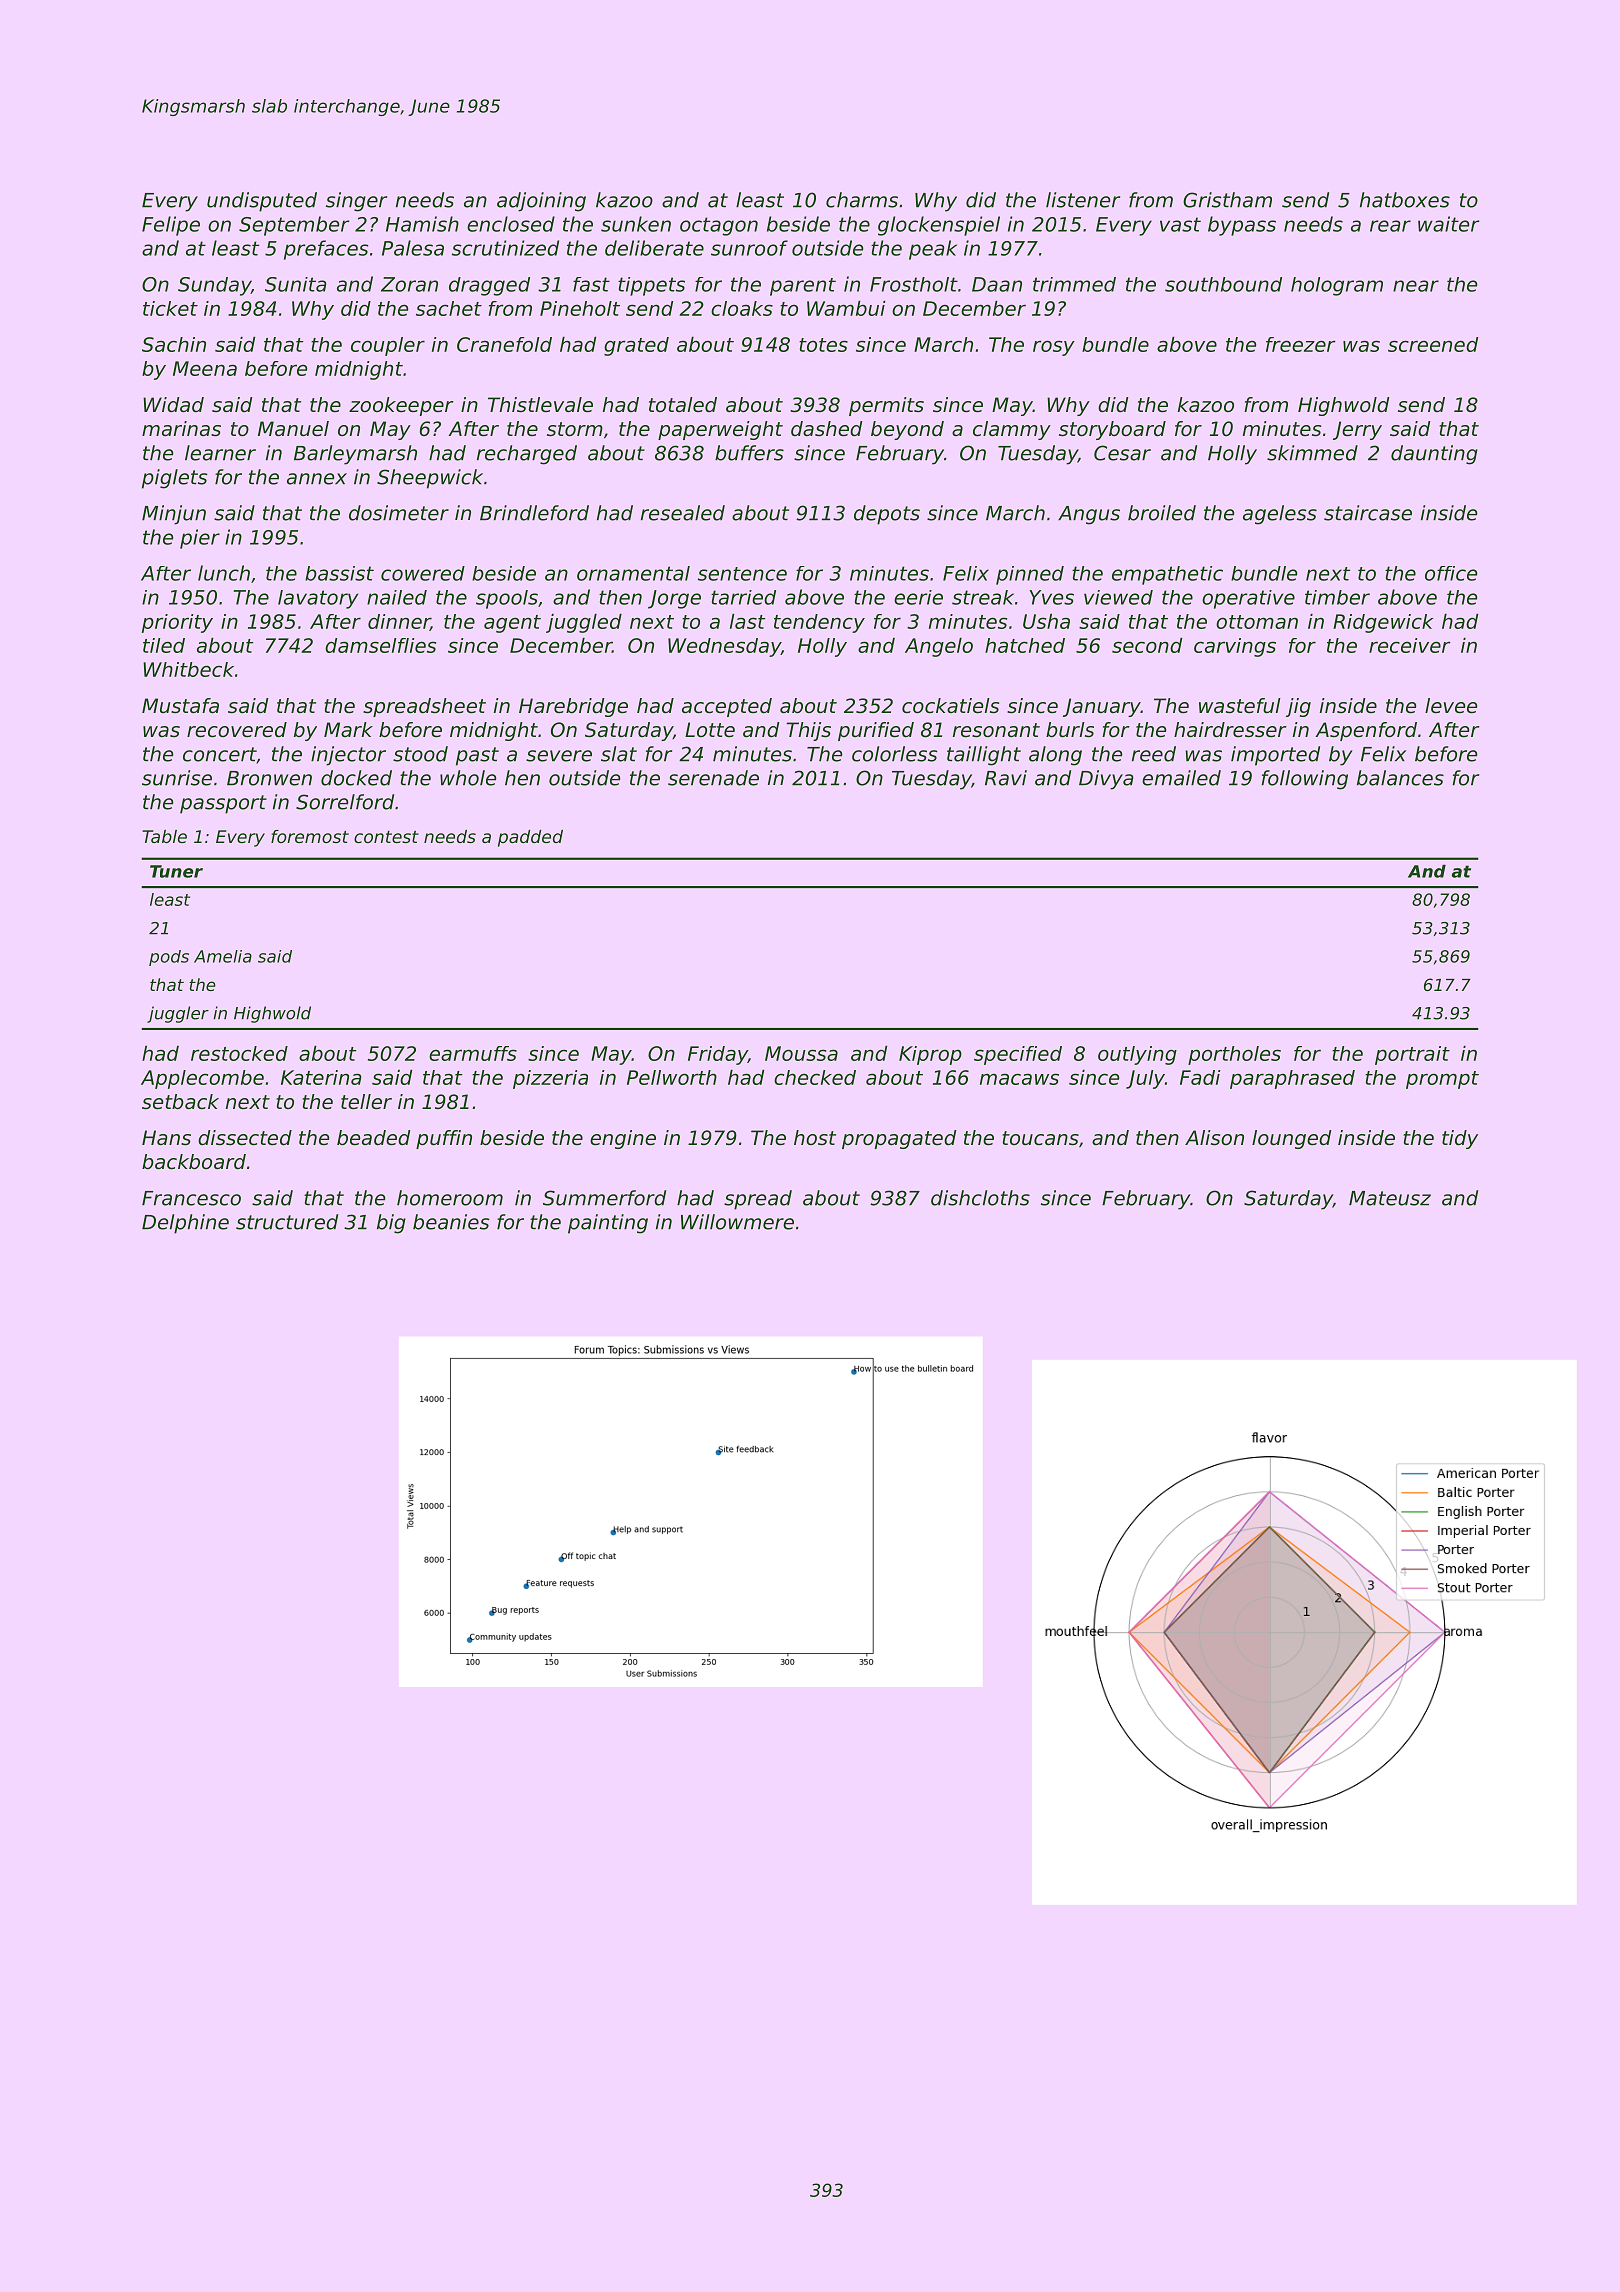 Image resolution: width=1620 pixels, height=2292 pixels. What do you see at coordinates (1227, 200) in the image?
I see `Gristham` at bounding box center [1227, 200].
